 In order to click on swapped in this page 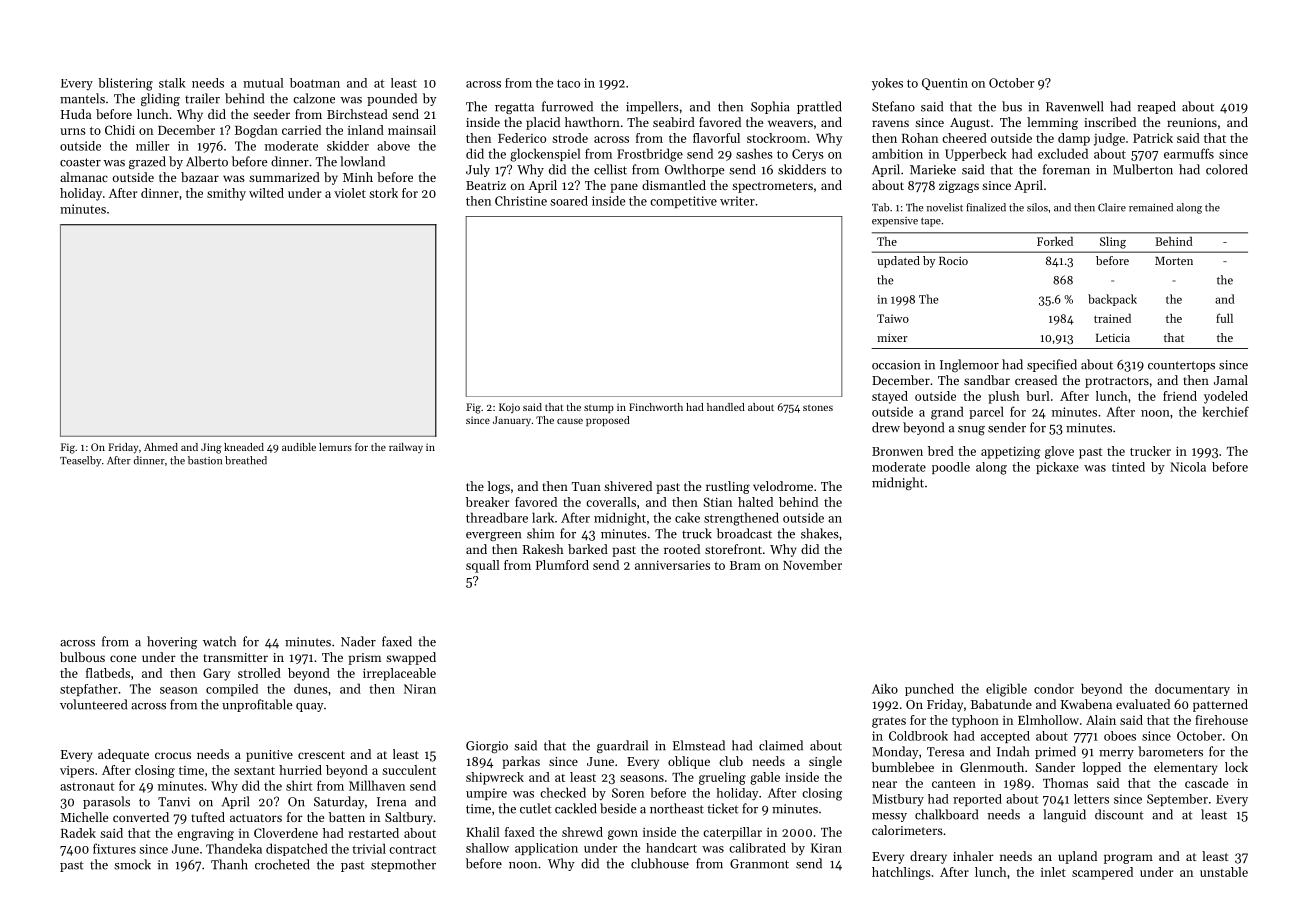, I will do `click(411, 658)`.
